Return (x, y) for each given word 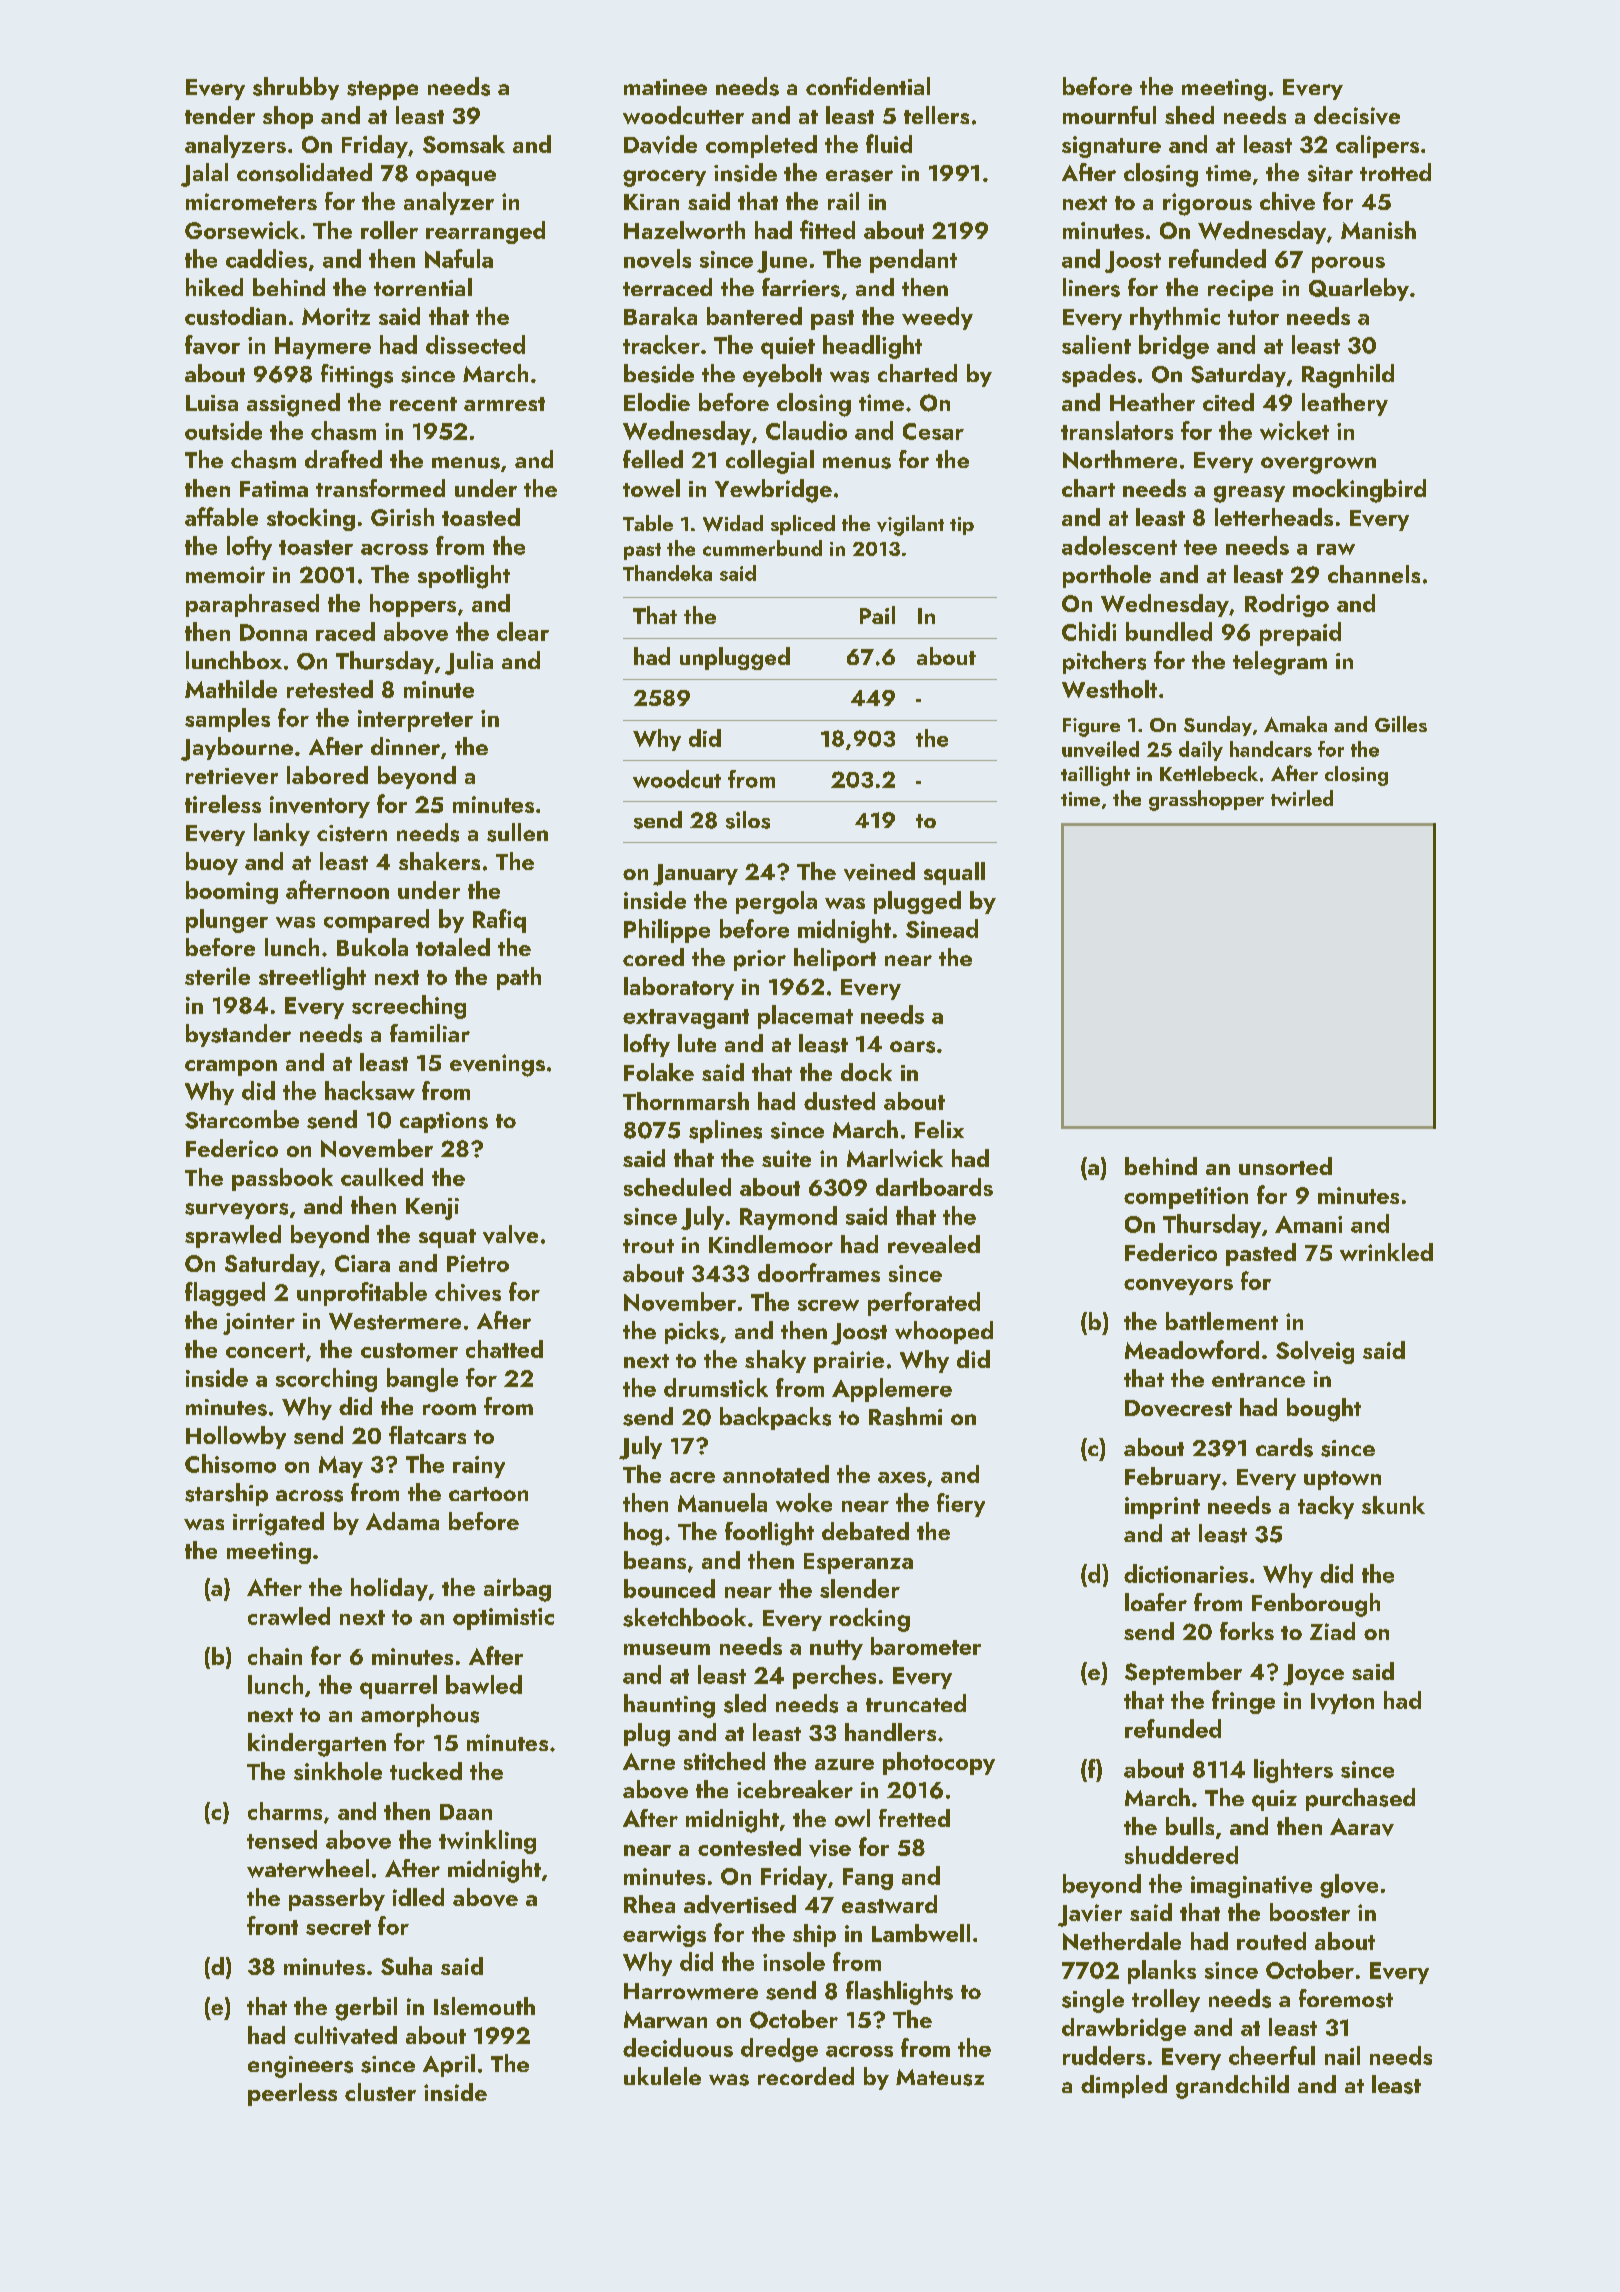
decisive (1357, 115)
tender (220, 115)
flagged (225, 1294)
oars (912, 1047)
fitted (827, 229)
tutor (1253, 317)
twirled (1302, 798)
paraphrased (252, 605)
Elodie (657, 402)
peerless (292, 2094)
